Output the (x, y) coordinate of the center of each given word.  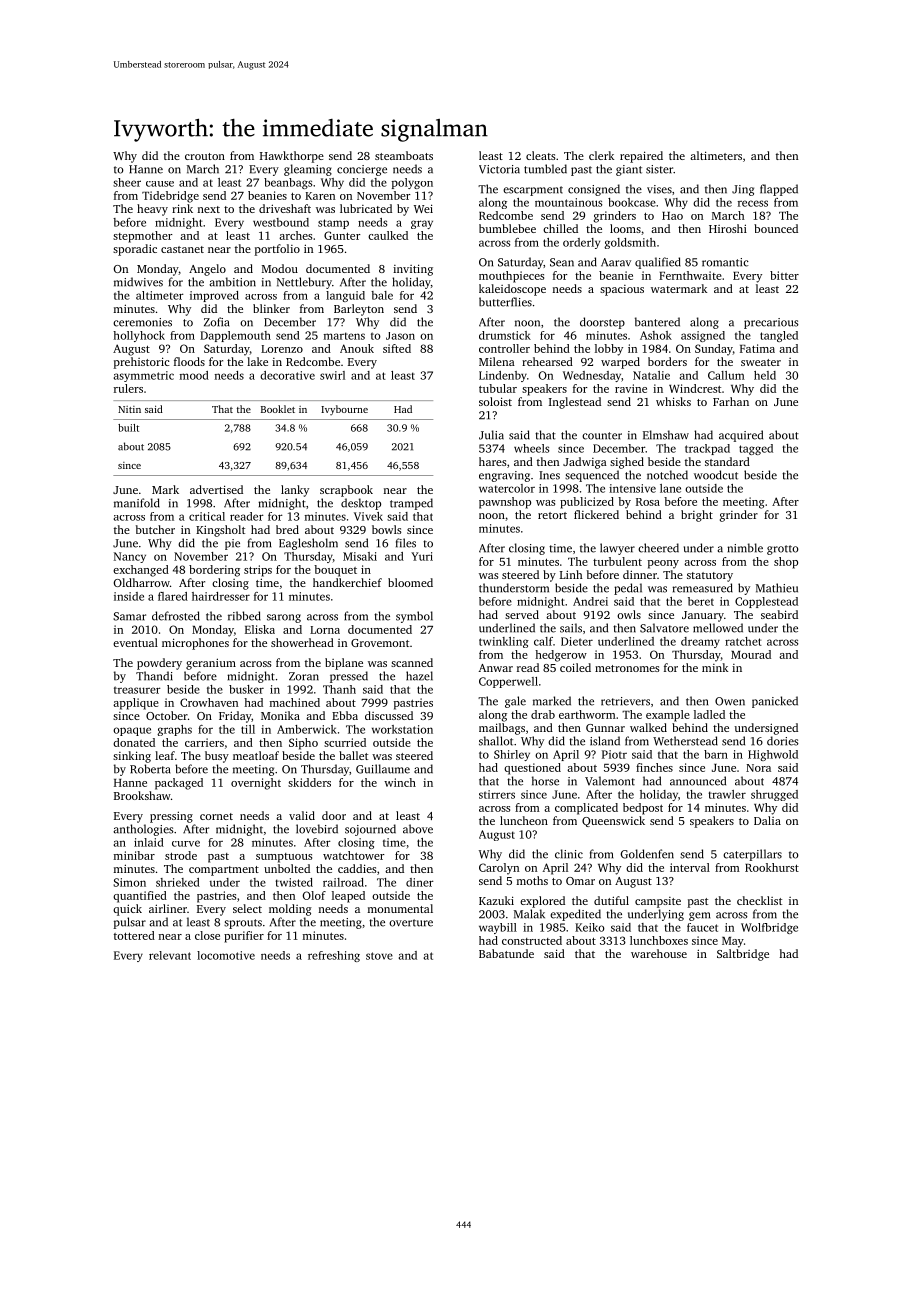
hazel (419, 676)
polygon (412, 183)
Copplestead (766, 602)
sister (659, 169)
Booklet (278, 409)
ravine (631, 388)
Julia (491, 435)
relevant (170, 955)
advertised (216, 489)
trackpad (707, 449)
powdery (159, 664)
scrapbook (346, 491)
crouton (205, 156)
